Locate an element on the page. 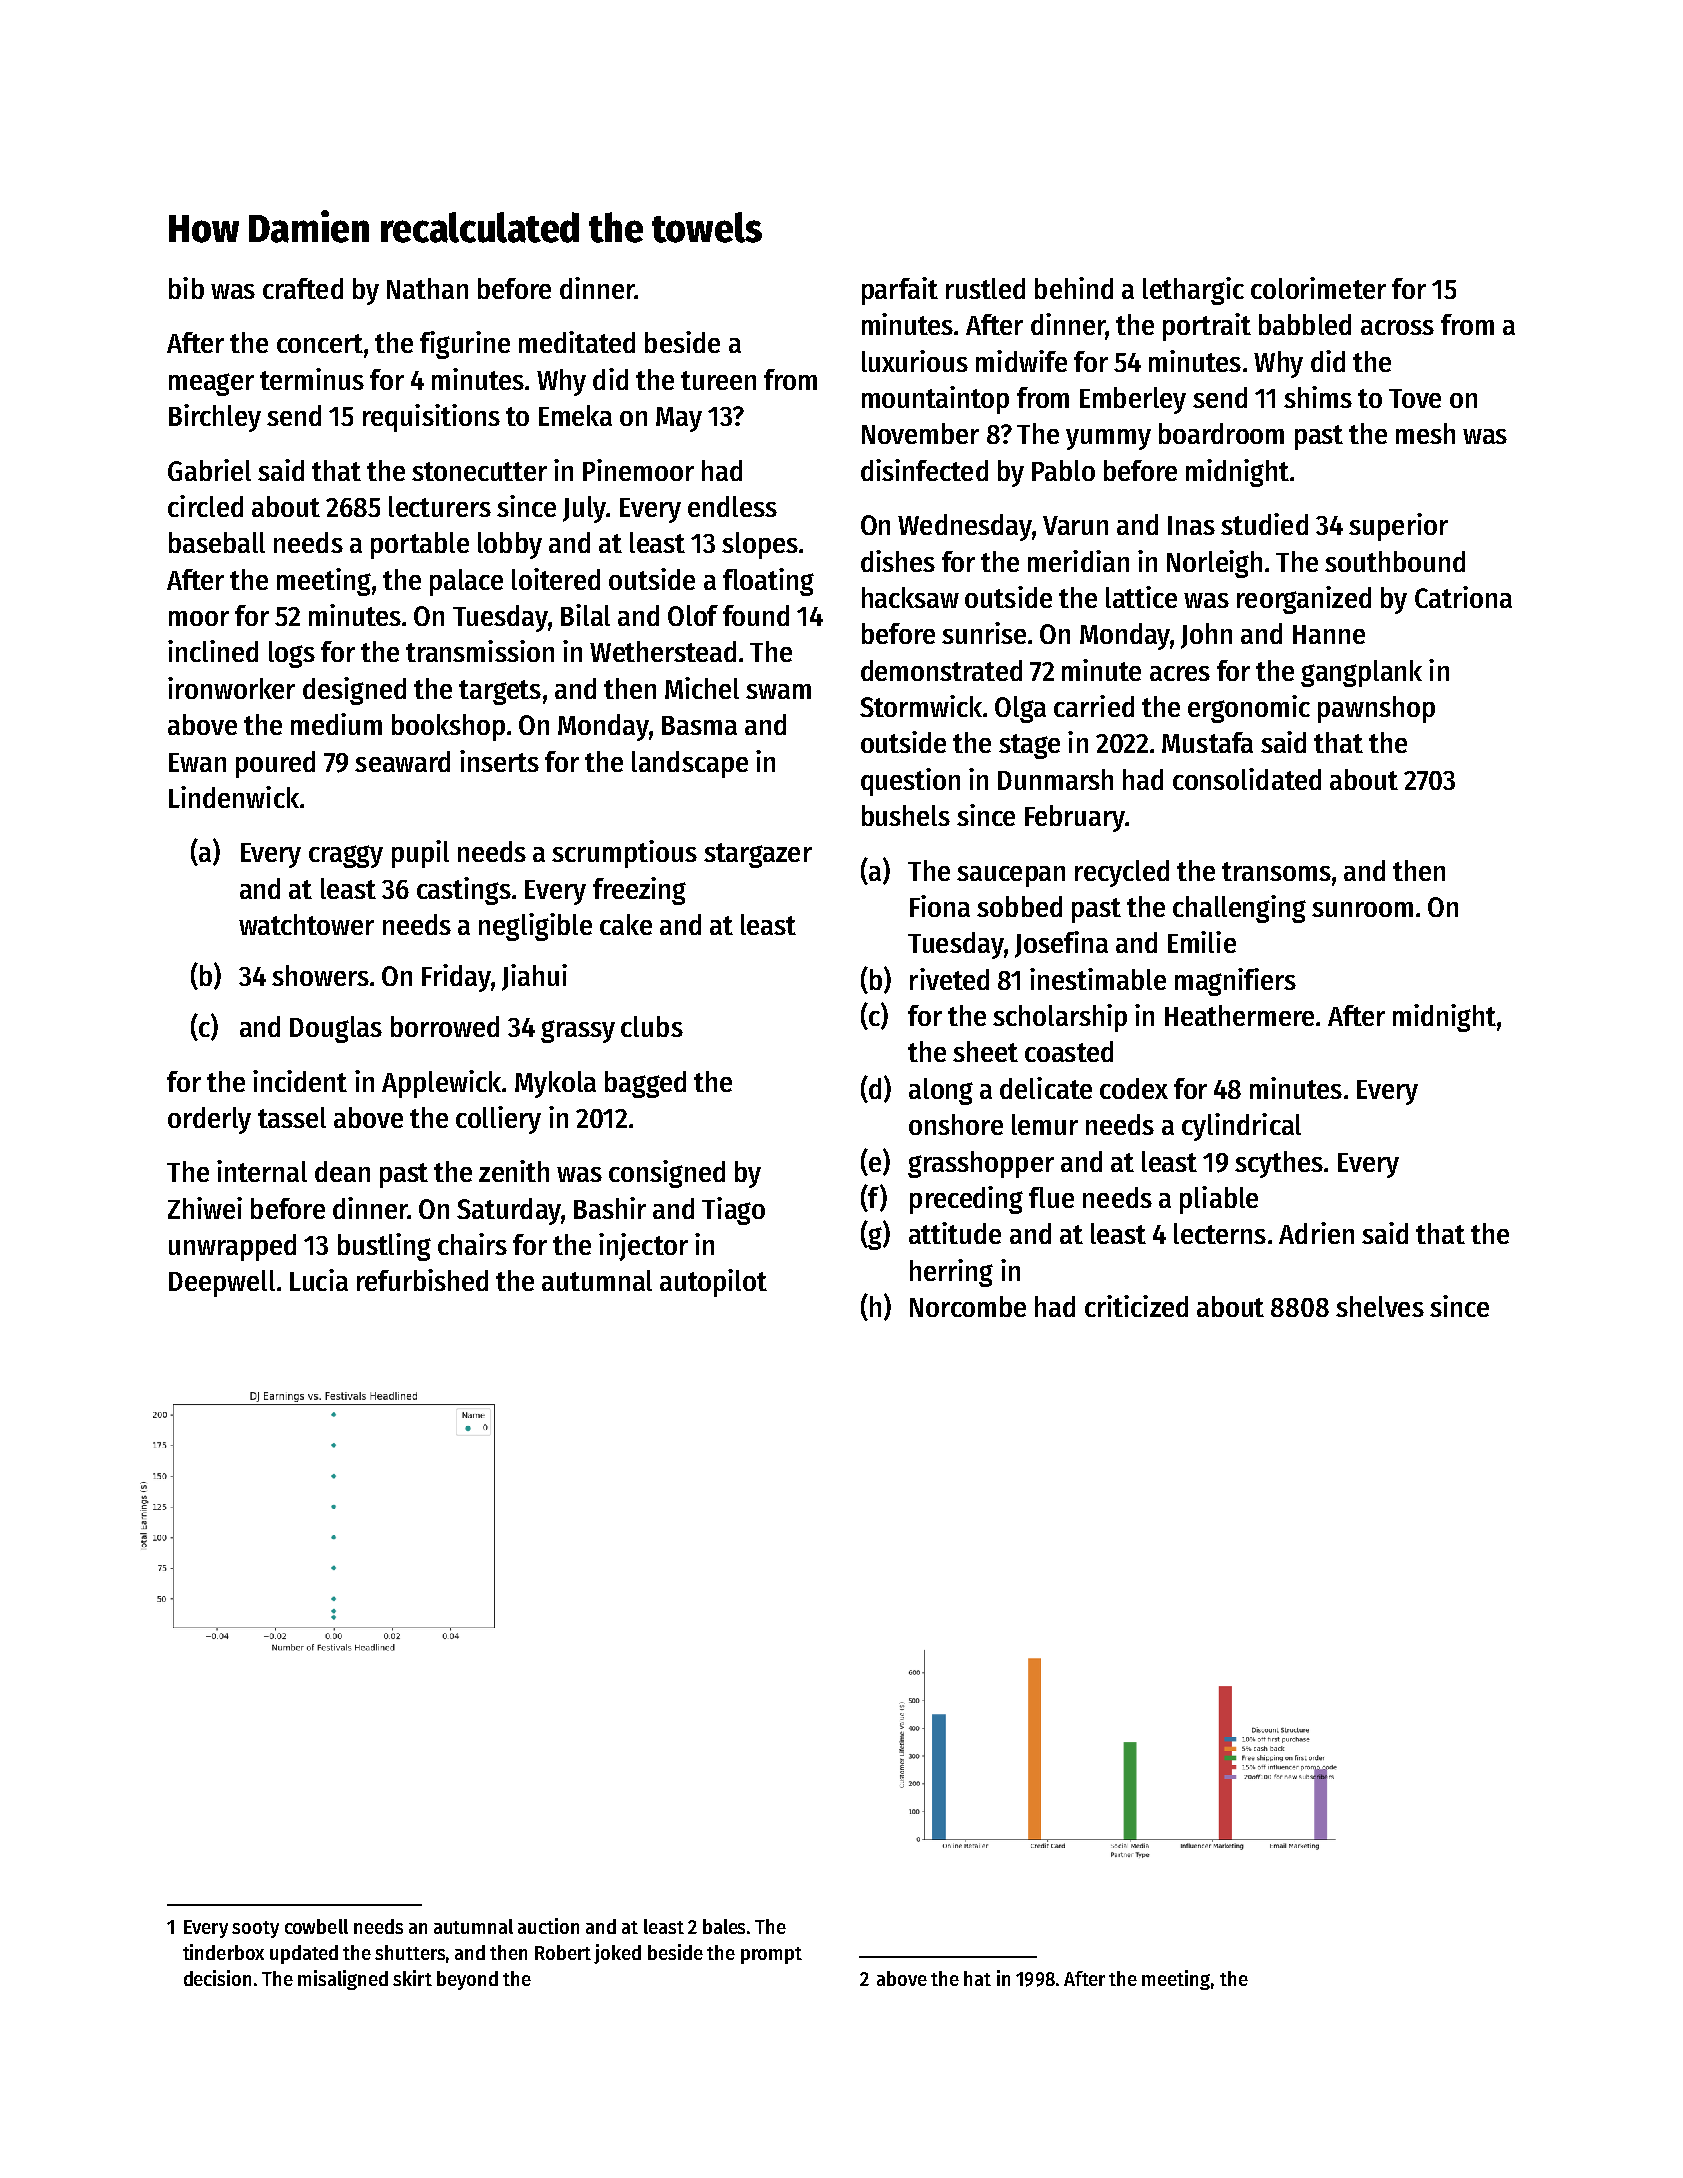  prompt is located at coordinates (771, 1955).
